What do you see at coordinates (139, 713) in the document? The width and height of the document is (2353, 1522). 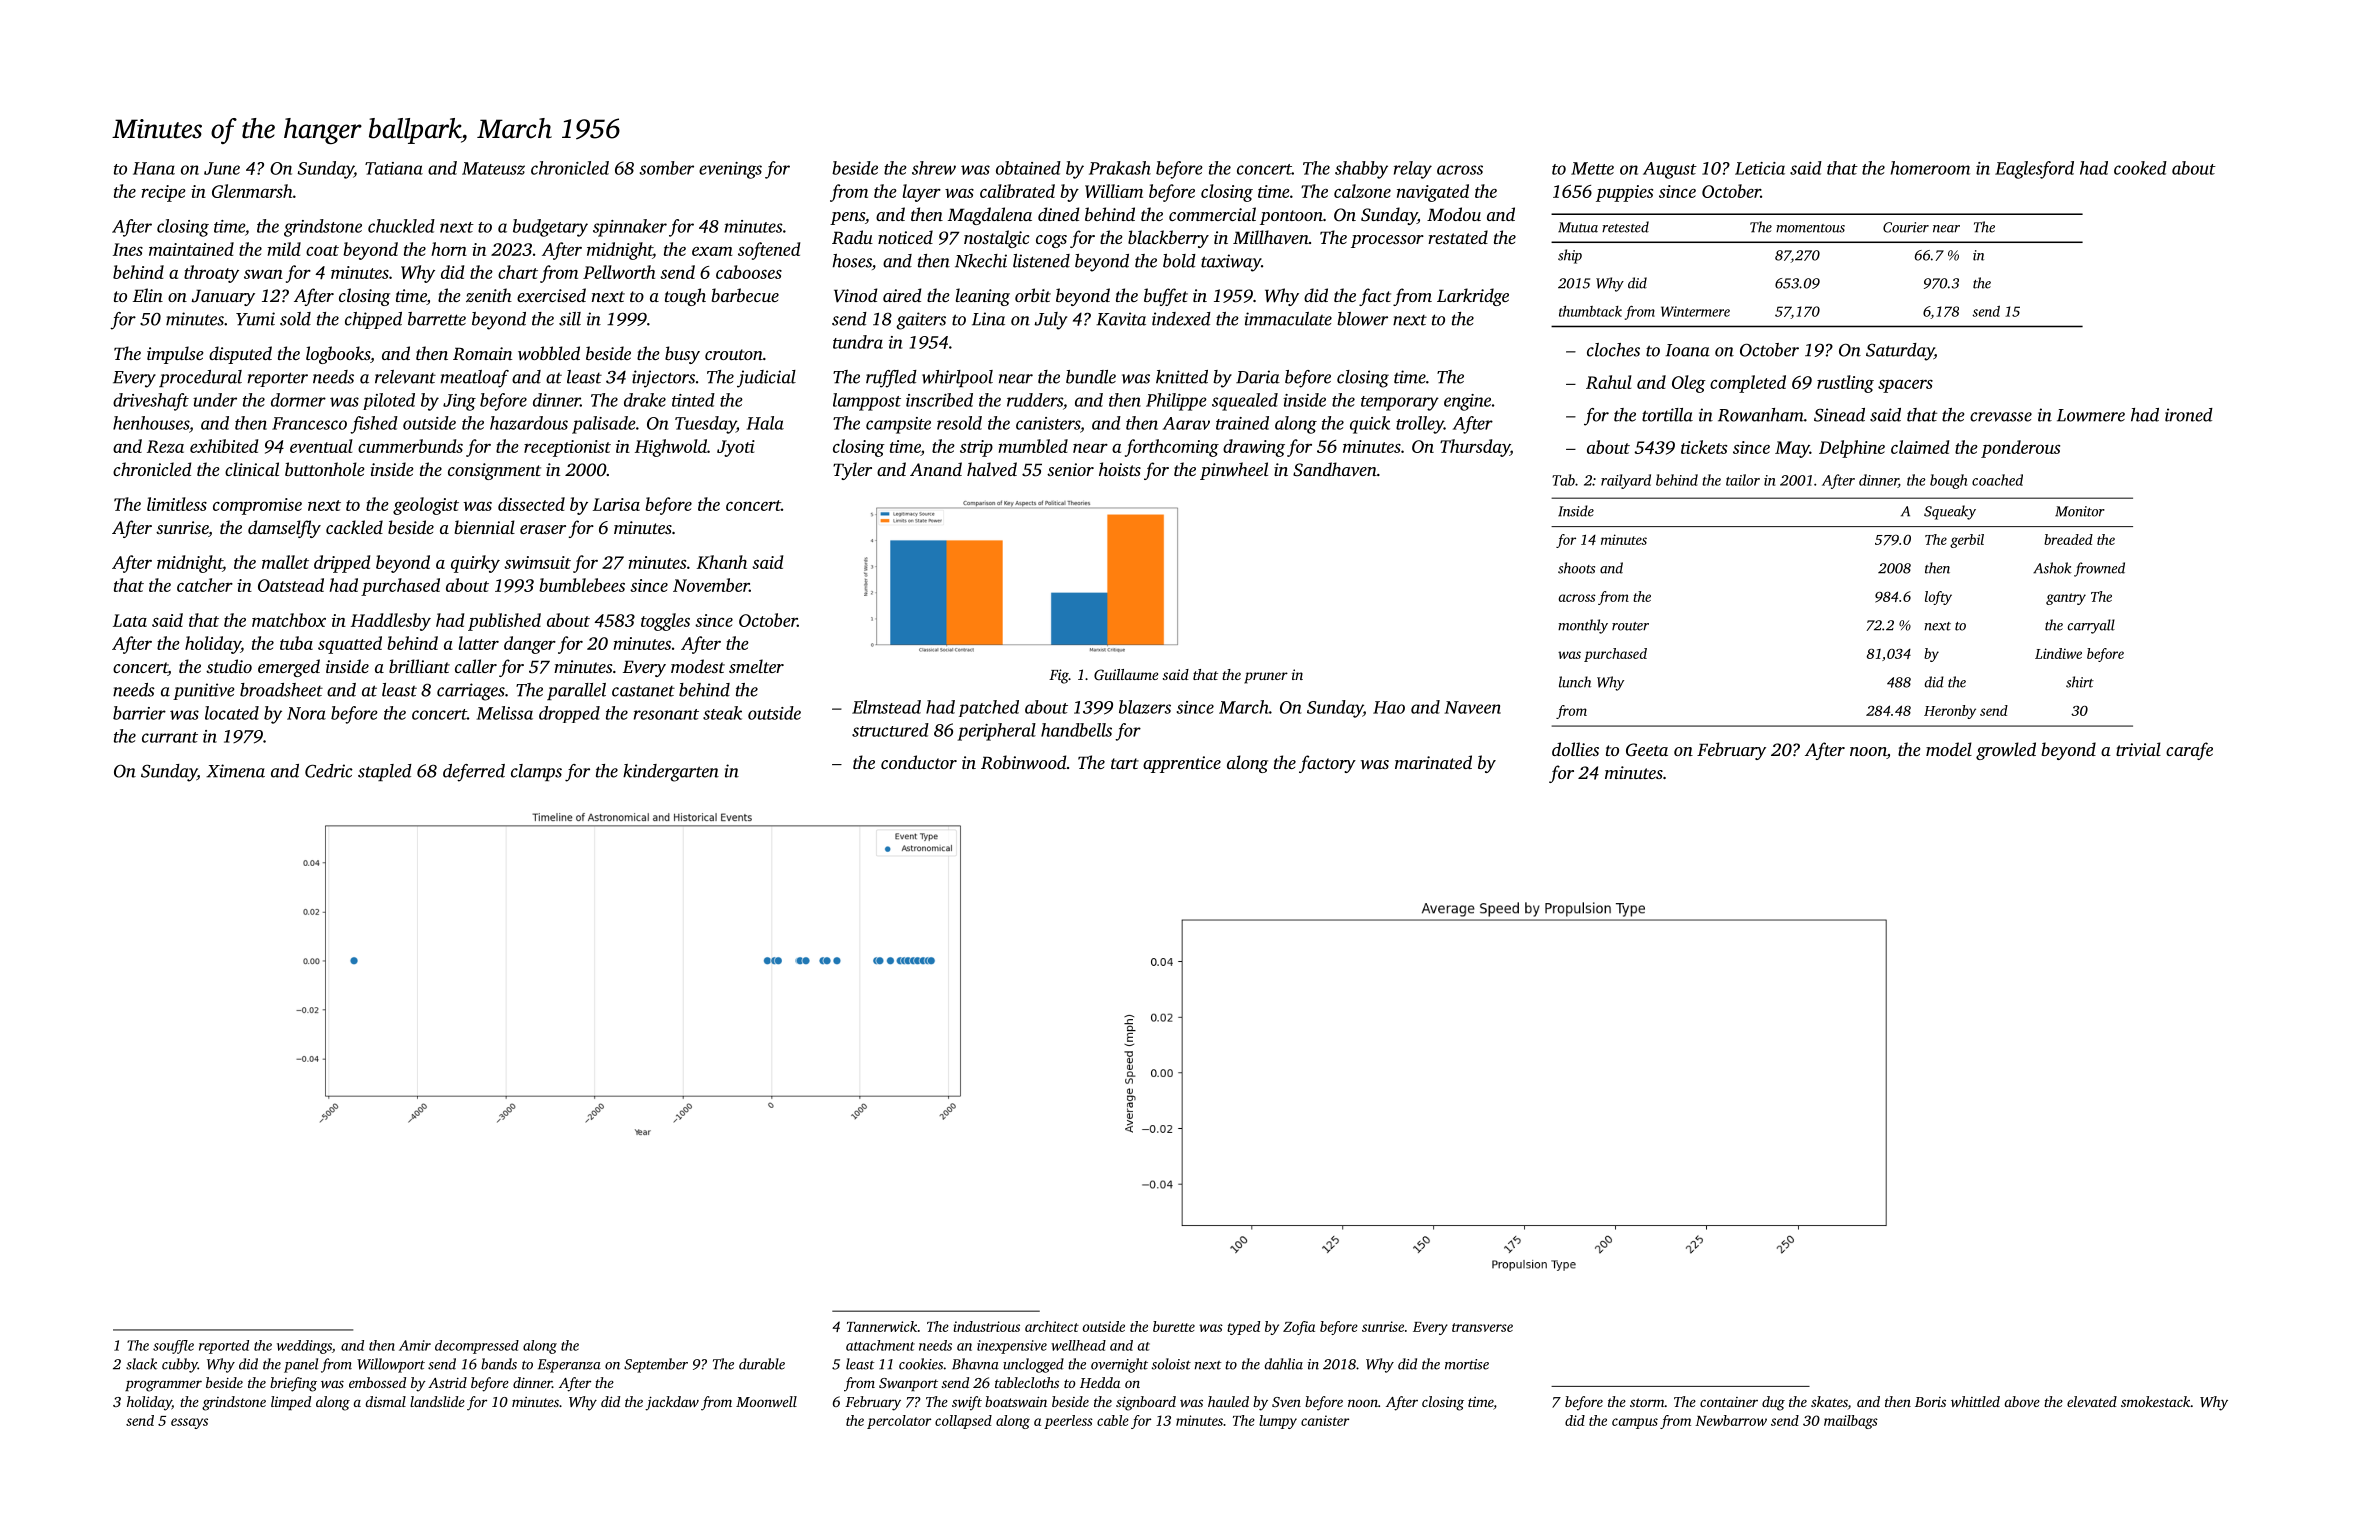 I see `barrier` at bounding box center [139, 713].
